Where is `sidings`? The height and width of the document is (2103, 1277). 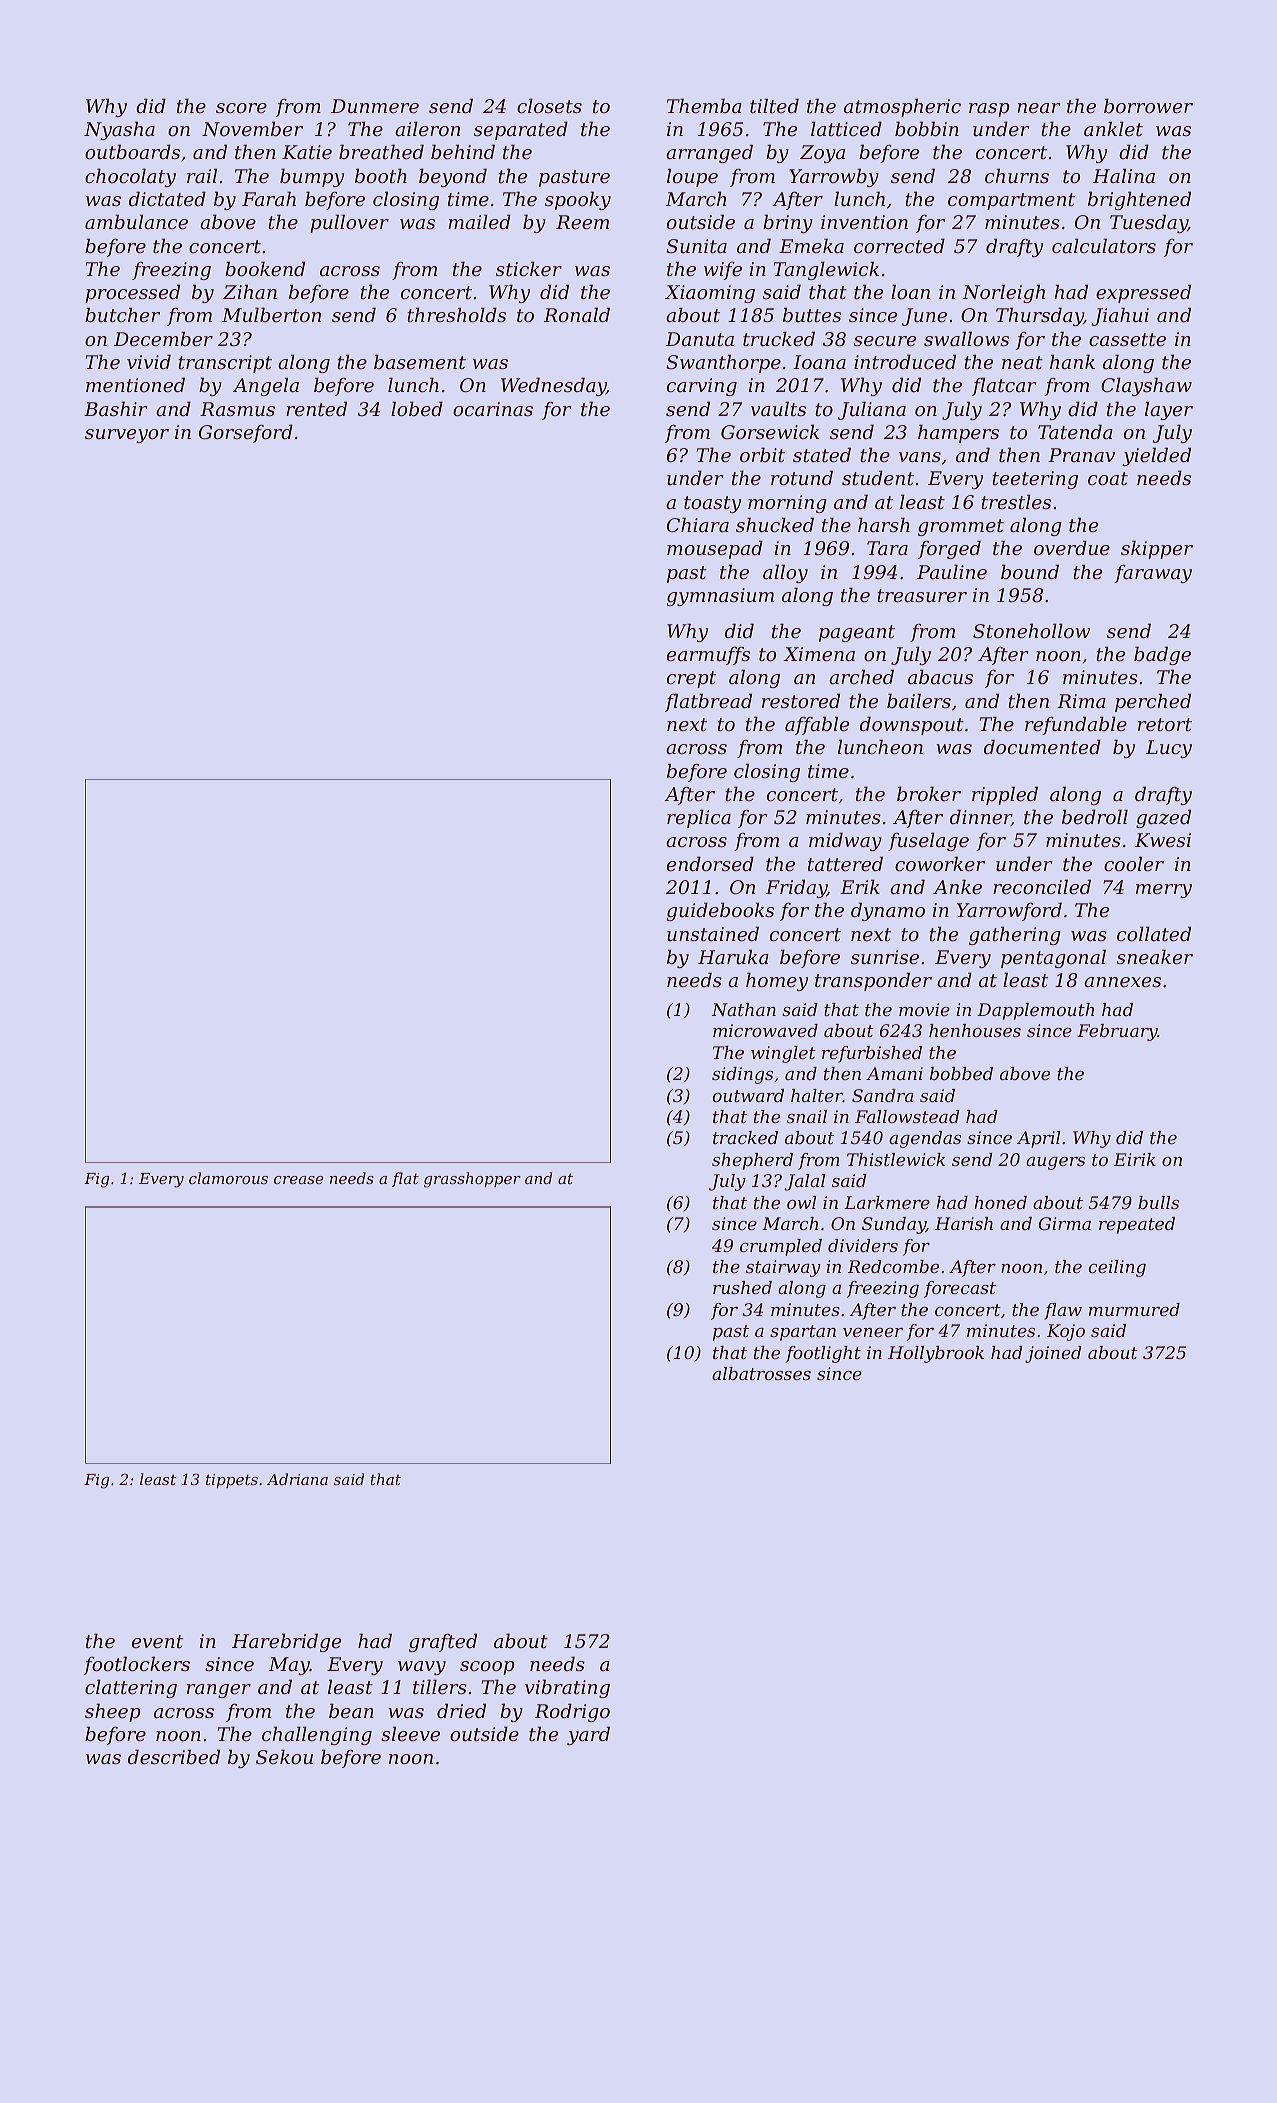
sidings is located at coordinates (742, 1075).
